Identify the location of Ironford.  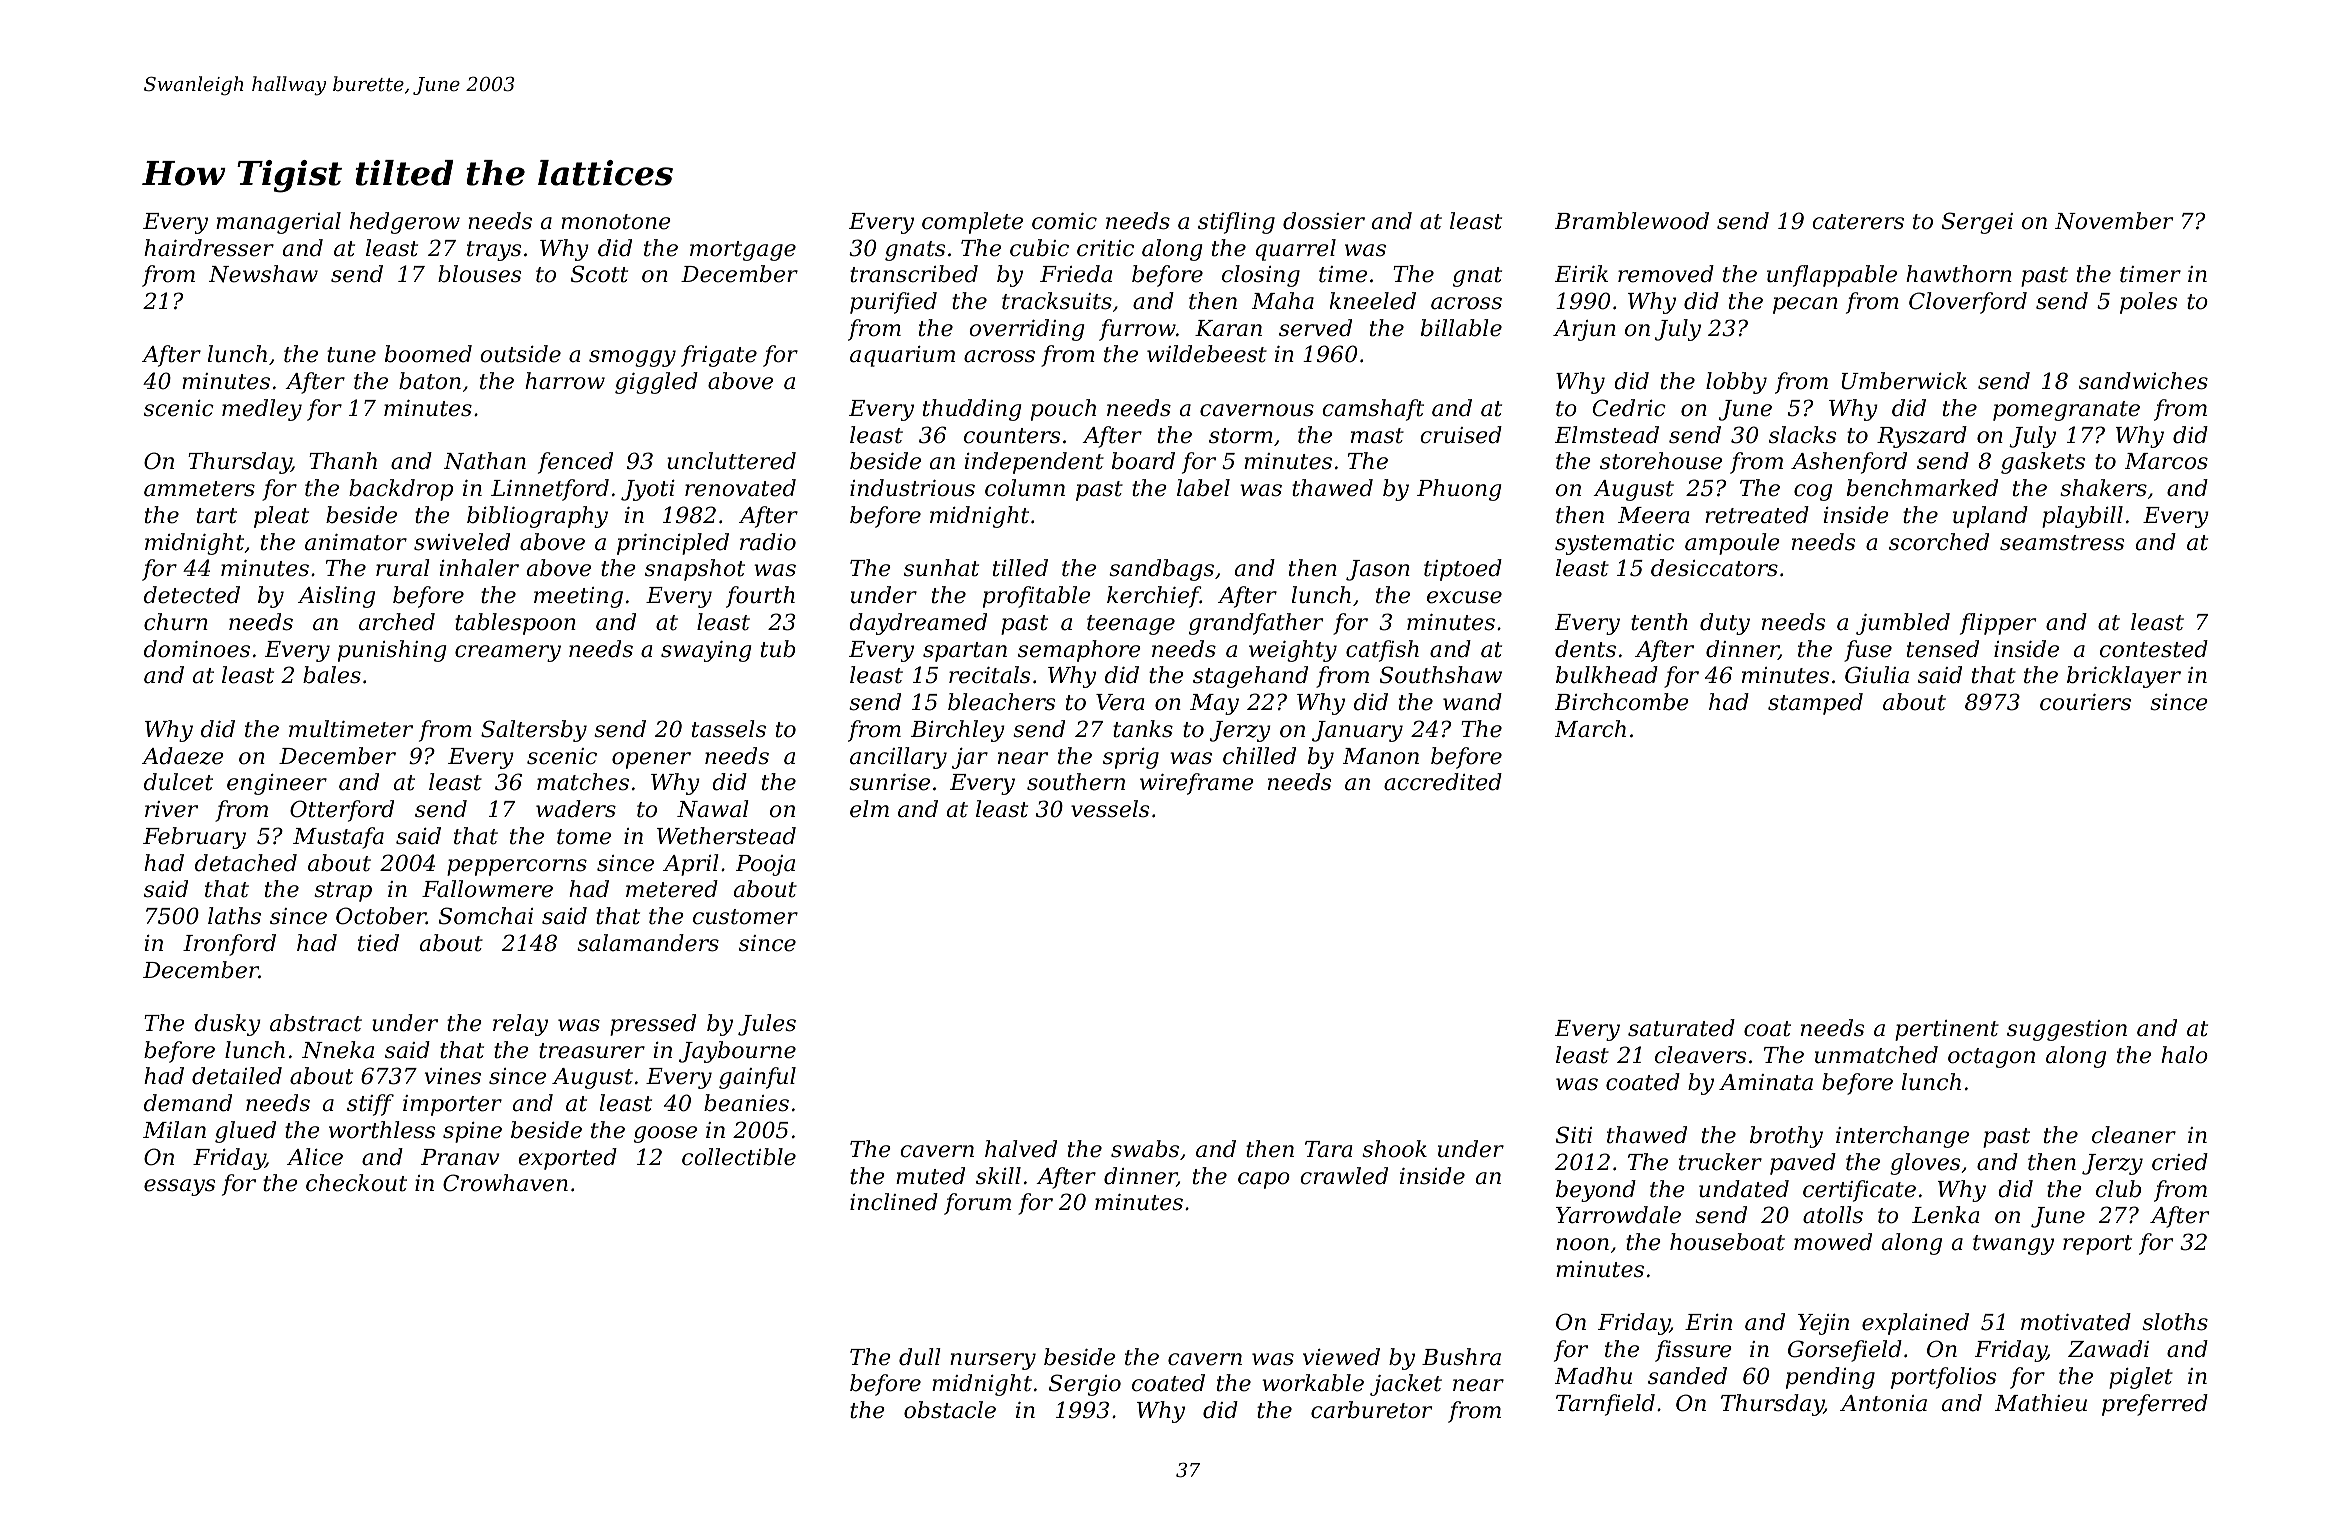
(229, 945).
